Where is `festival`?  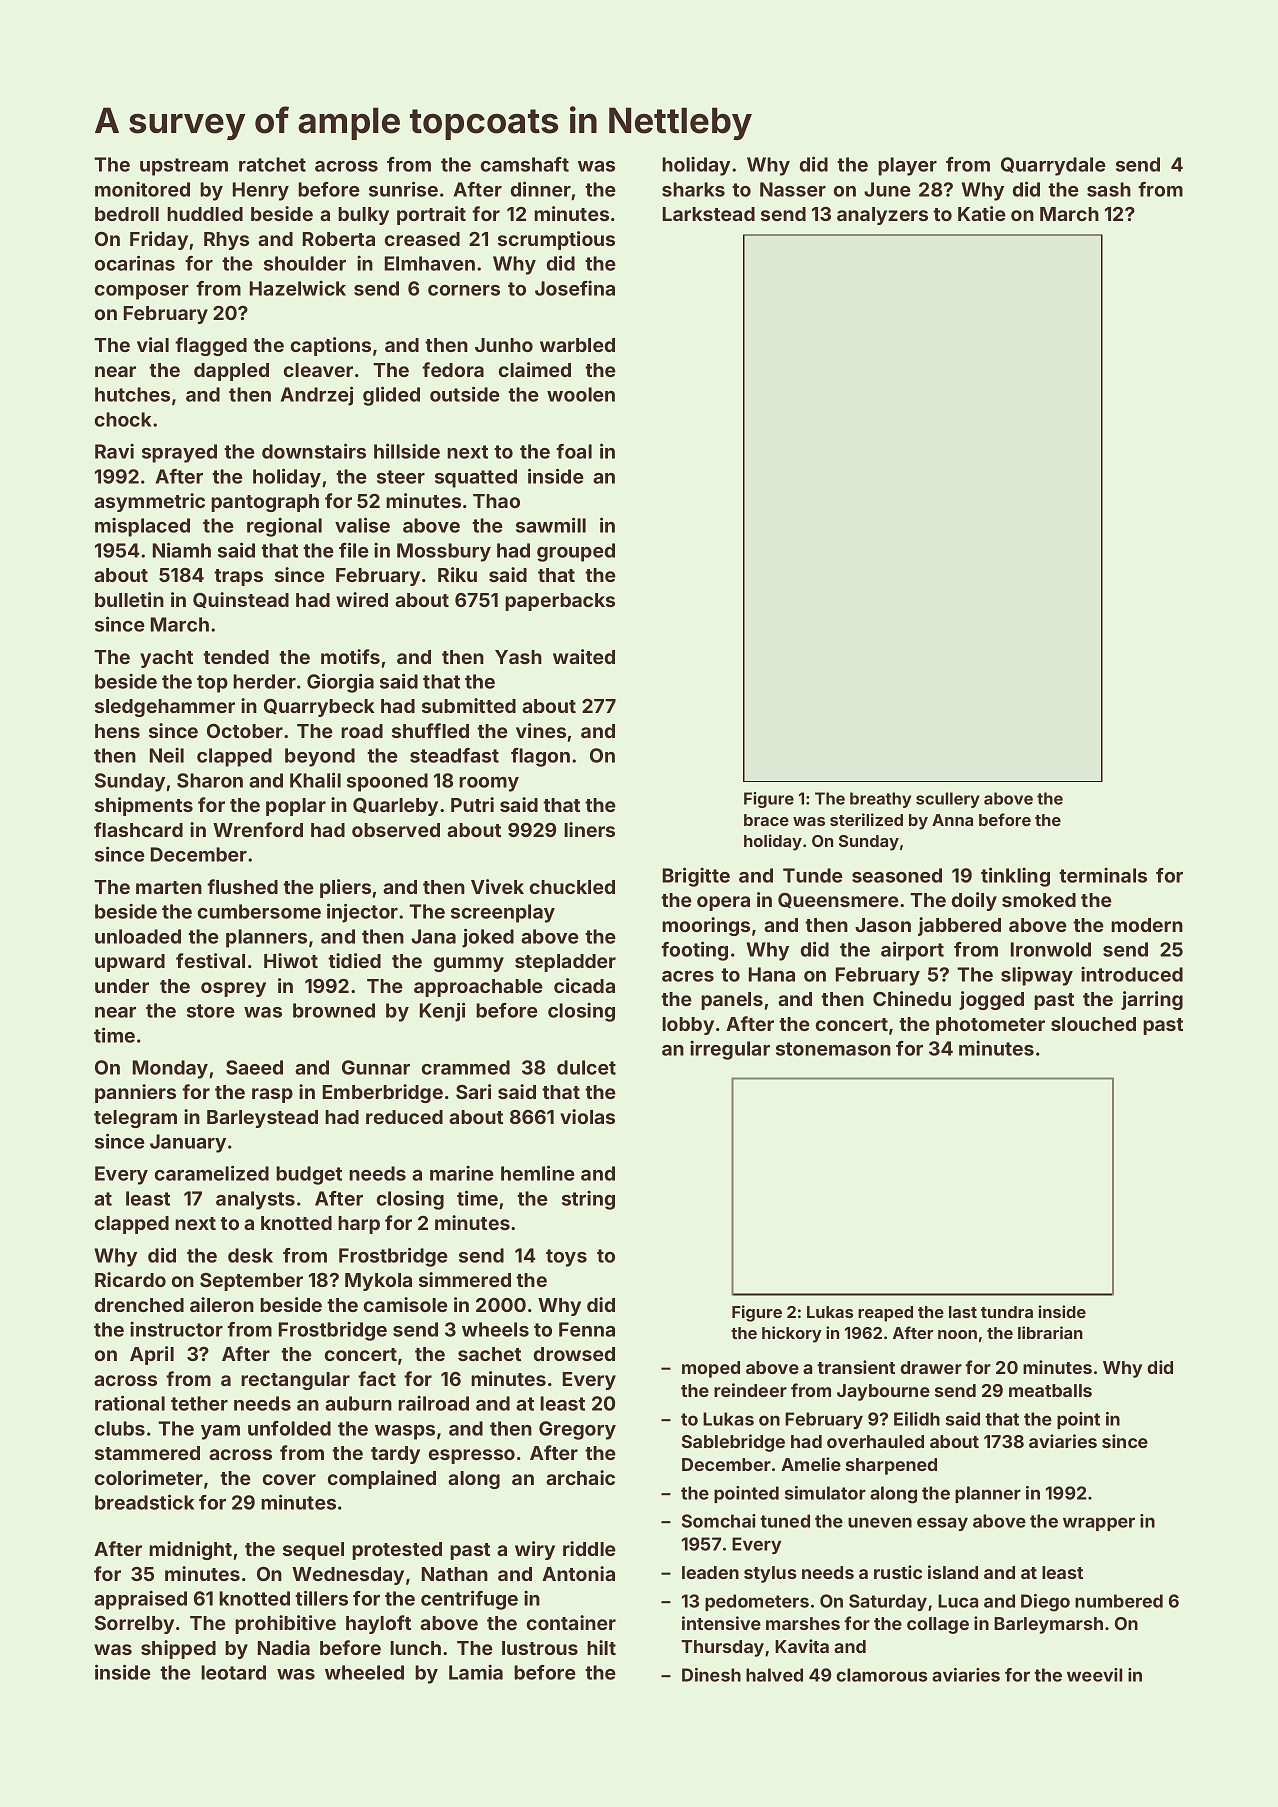 festival is located at coordinates (210, 960).
